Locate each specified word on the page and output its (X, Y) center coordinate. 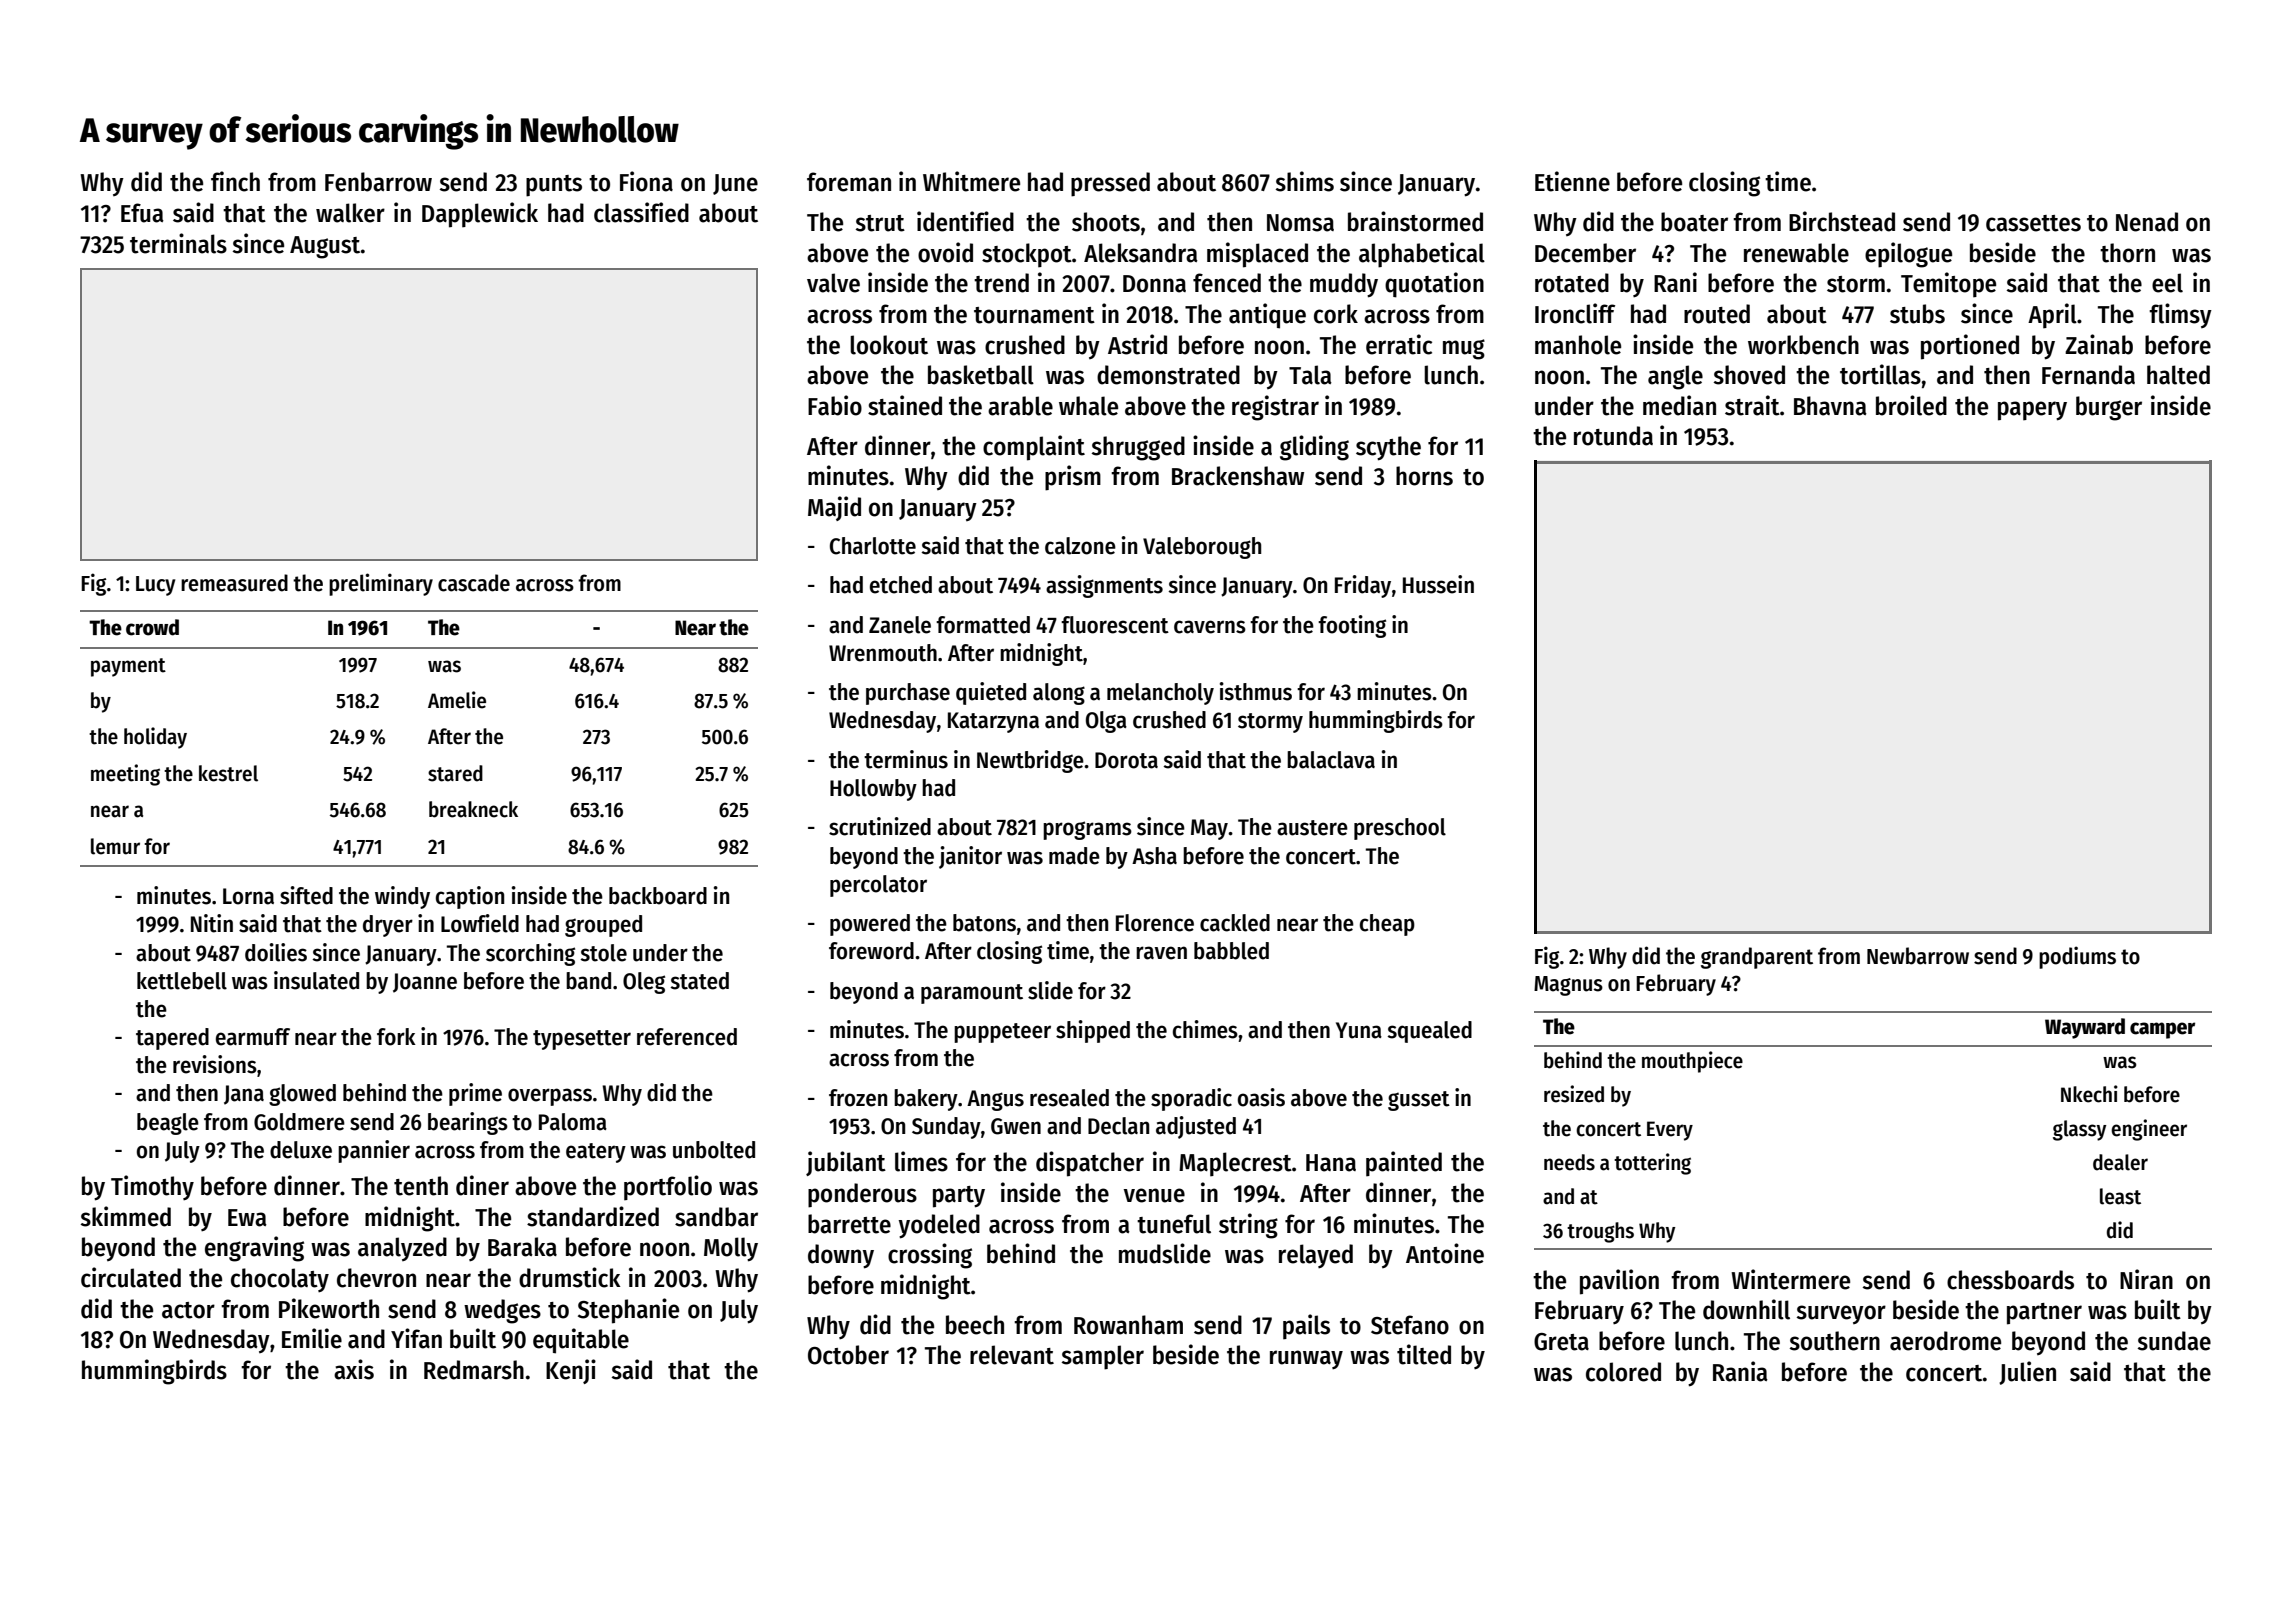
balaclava (1331, 760)
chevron (376, 1278)
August (325, 247)
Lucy (155, 586)
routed (1717, 314)
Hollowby (873, 790)
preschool (1400, 829)
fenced (1227, 283)
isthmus (1256, 691)
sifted (306, 895)
